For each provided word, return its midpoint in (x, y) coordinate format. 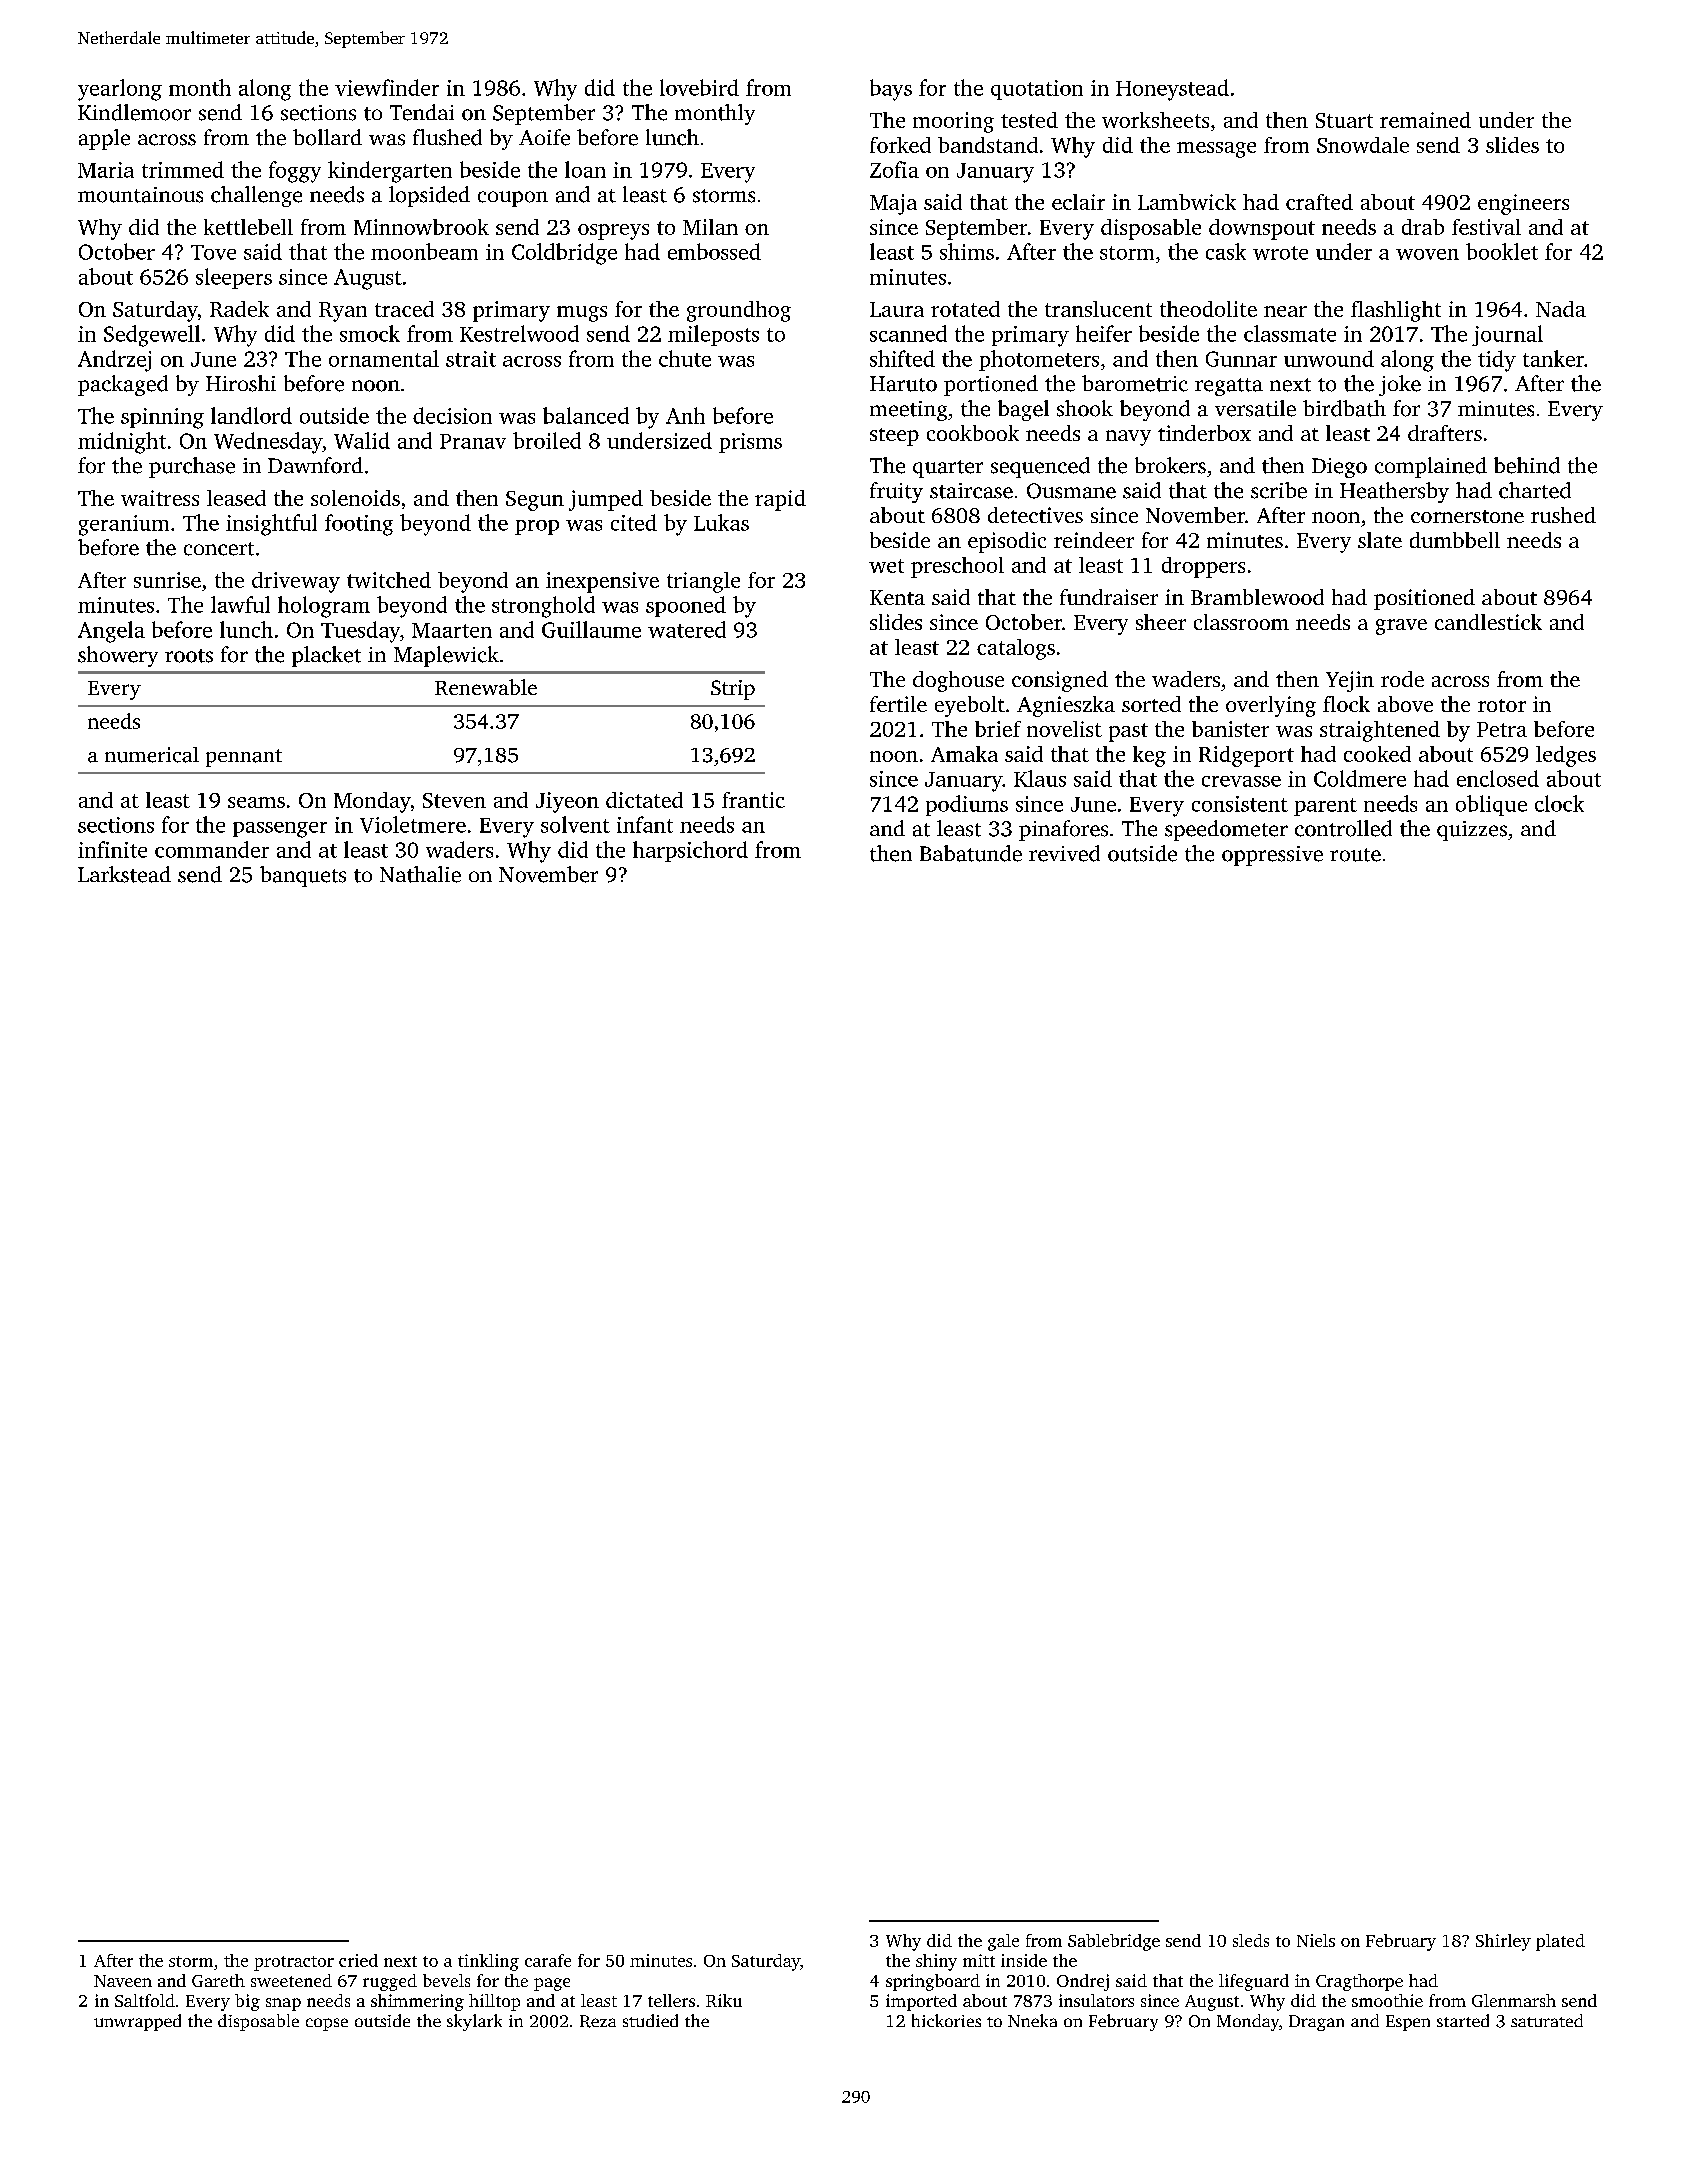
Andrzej (114, 361)
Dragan (1316, 2023)
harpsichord (690, 851)
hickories (946, 2020)
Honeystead (1172, 90)
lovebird (699, 87)
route (1355, 855)
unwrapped (137, 2022)
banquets (303, 876)
